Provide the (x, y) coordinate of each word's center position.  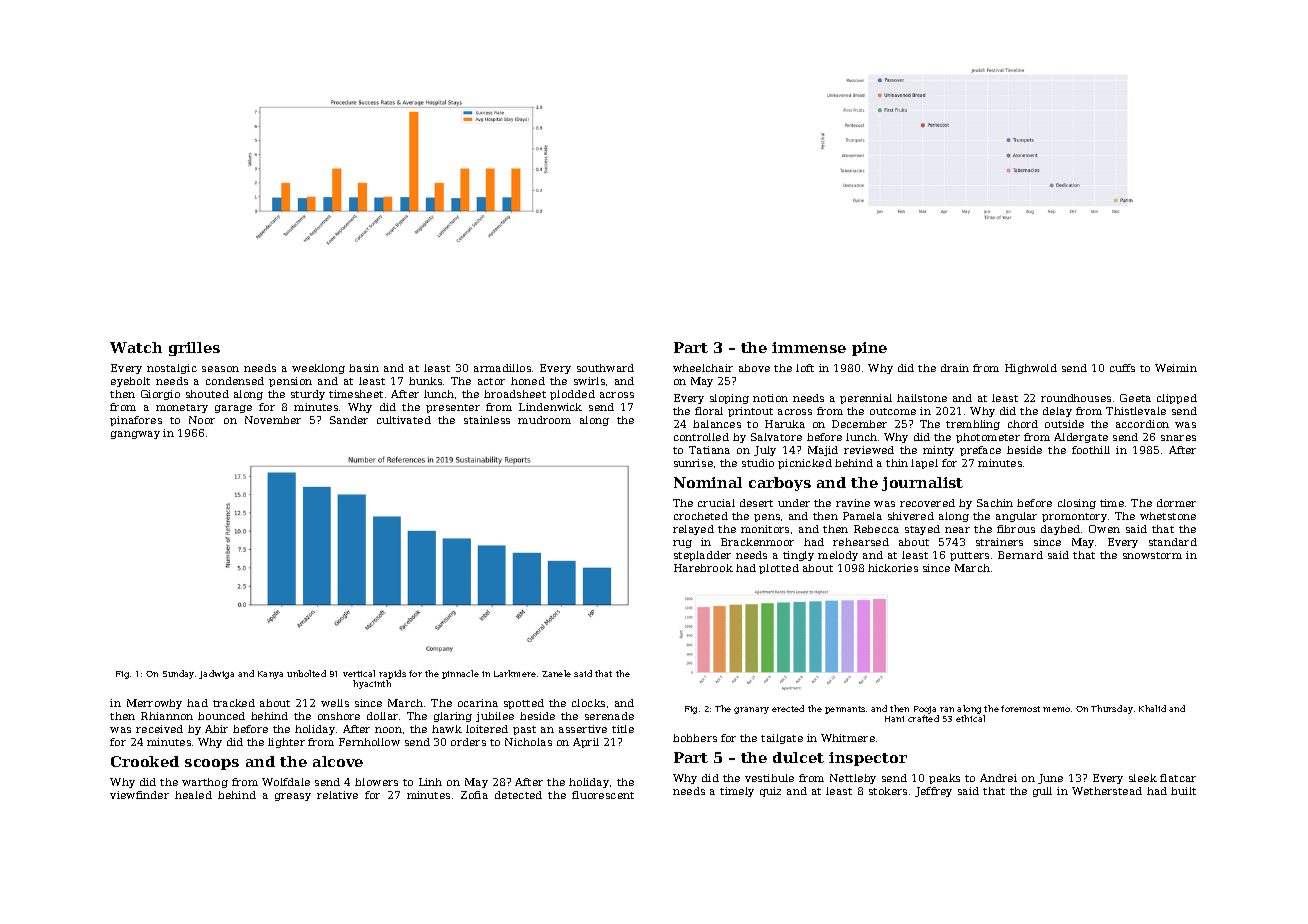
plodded (572, 395)
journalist (922, 484)
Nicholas (528, 742)
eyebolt (130, 382)
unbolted (306, 673)
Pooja (925, 710)
